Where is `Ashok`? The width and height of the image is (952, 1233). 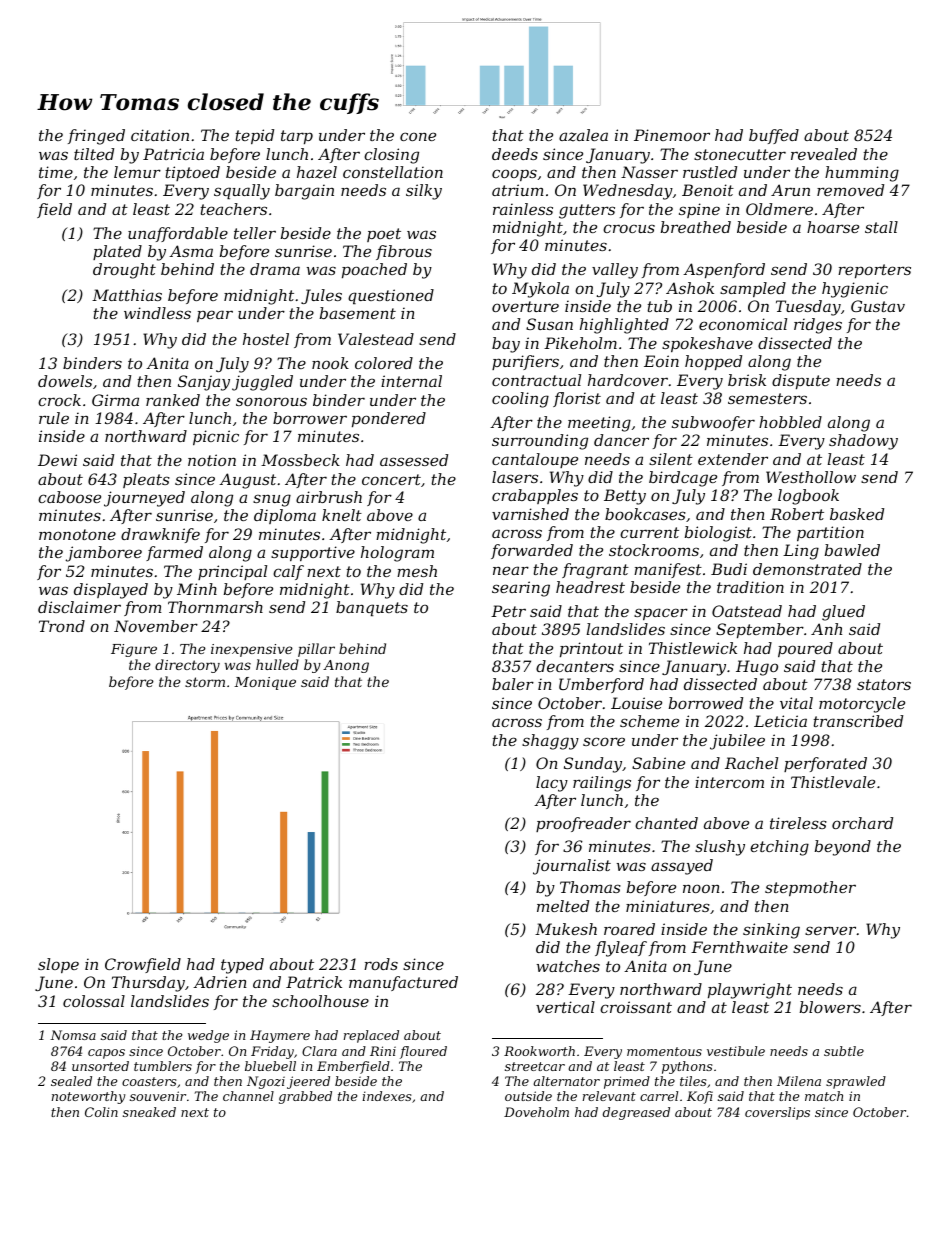 Ashok is located at coordinates (690, 288).
